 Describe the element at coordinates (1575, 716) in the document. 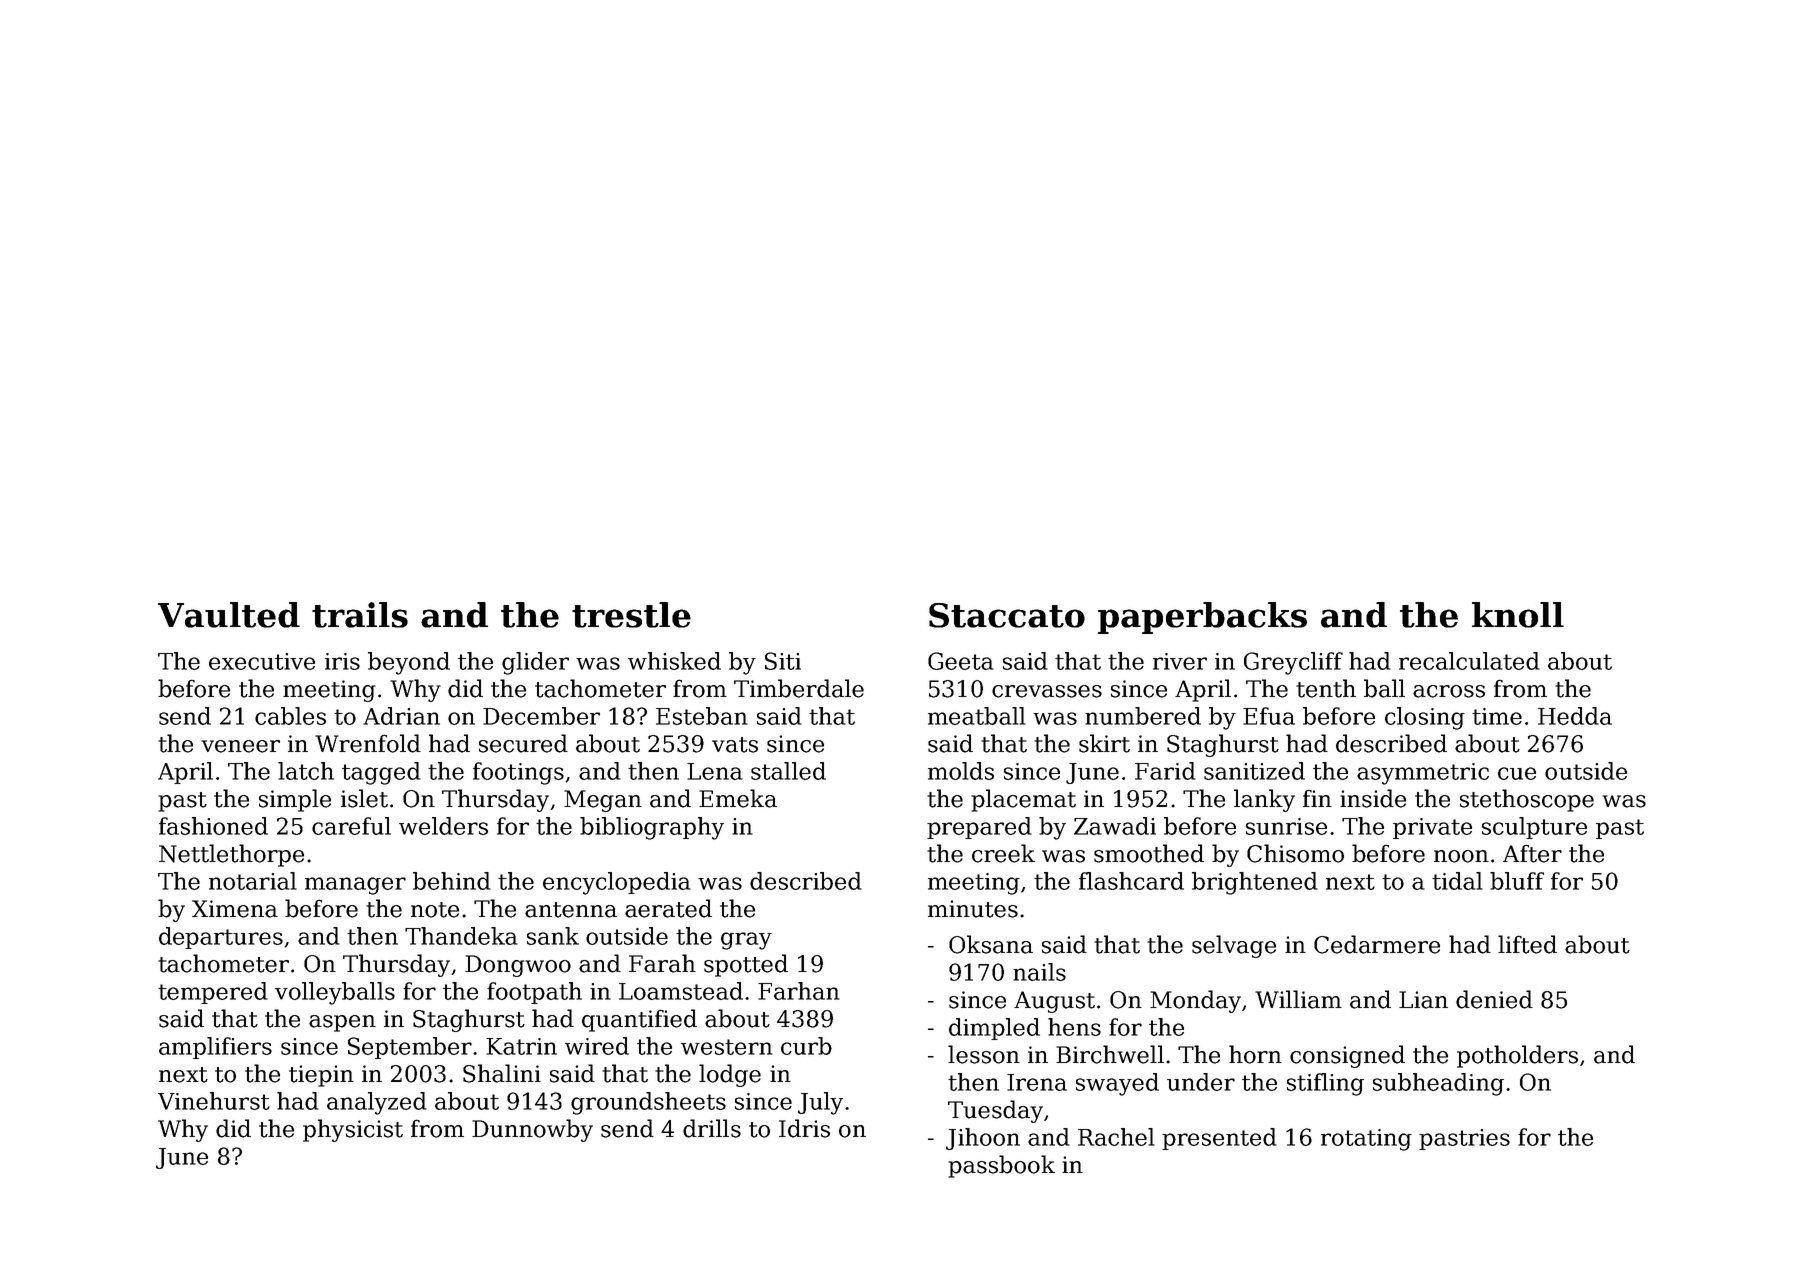

I see `Hedda` at that location.
